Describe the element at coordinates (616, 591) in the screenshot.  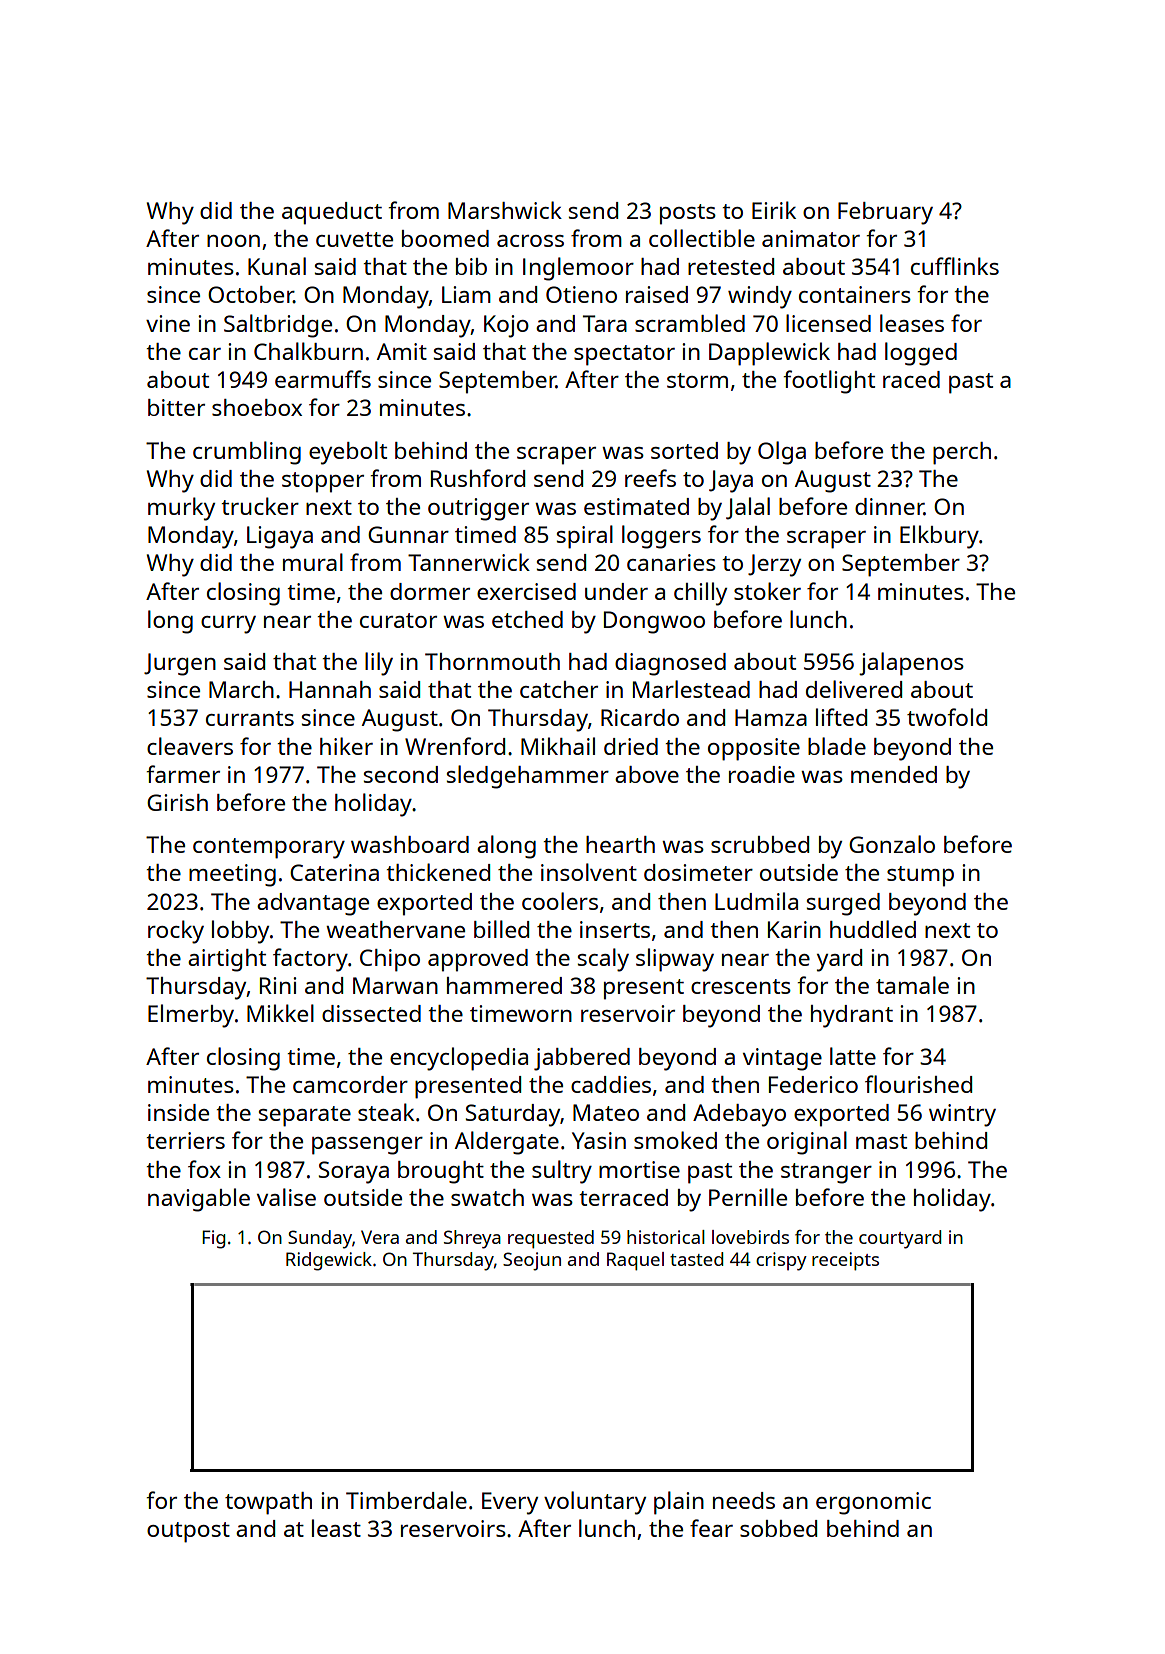
I see `under` at that location.
